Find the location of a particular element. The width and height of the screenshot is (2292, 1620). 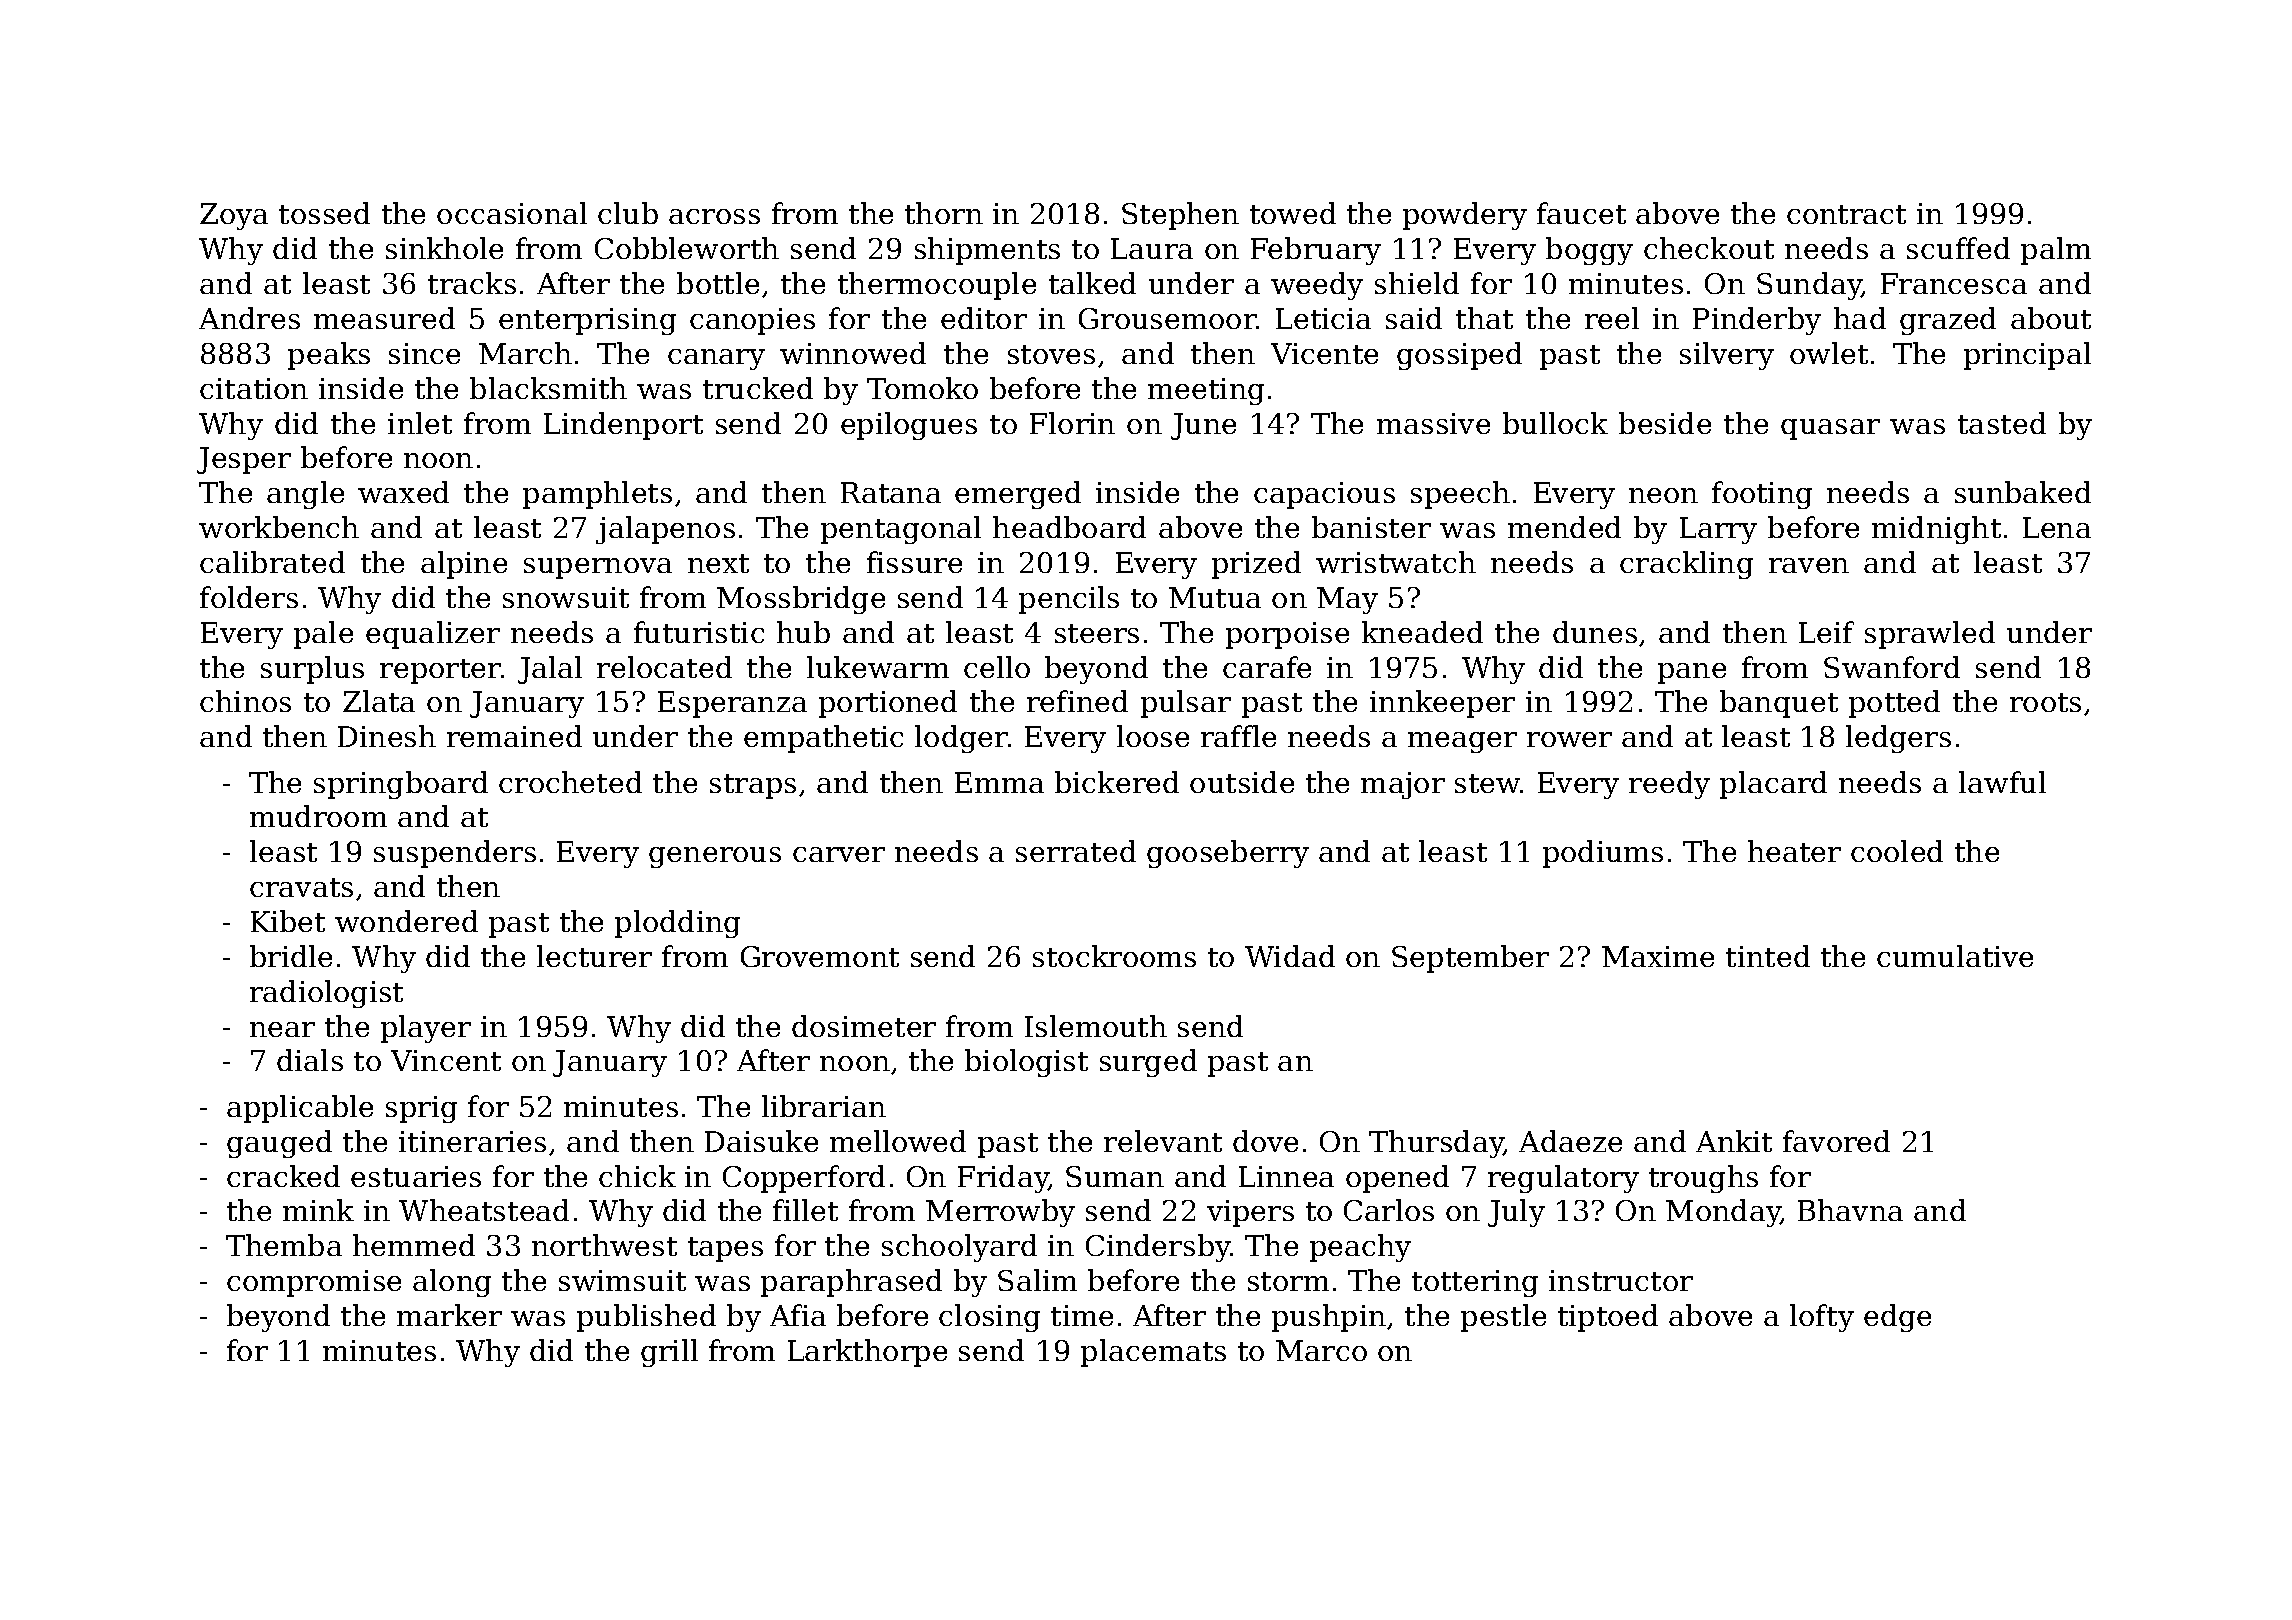

thorn is located at coordinates (944, 213).
